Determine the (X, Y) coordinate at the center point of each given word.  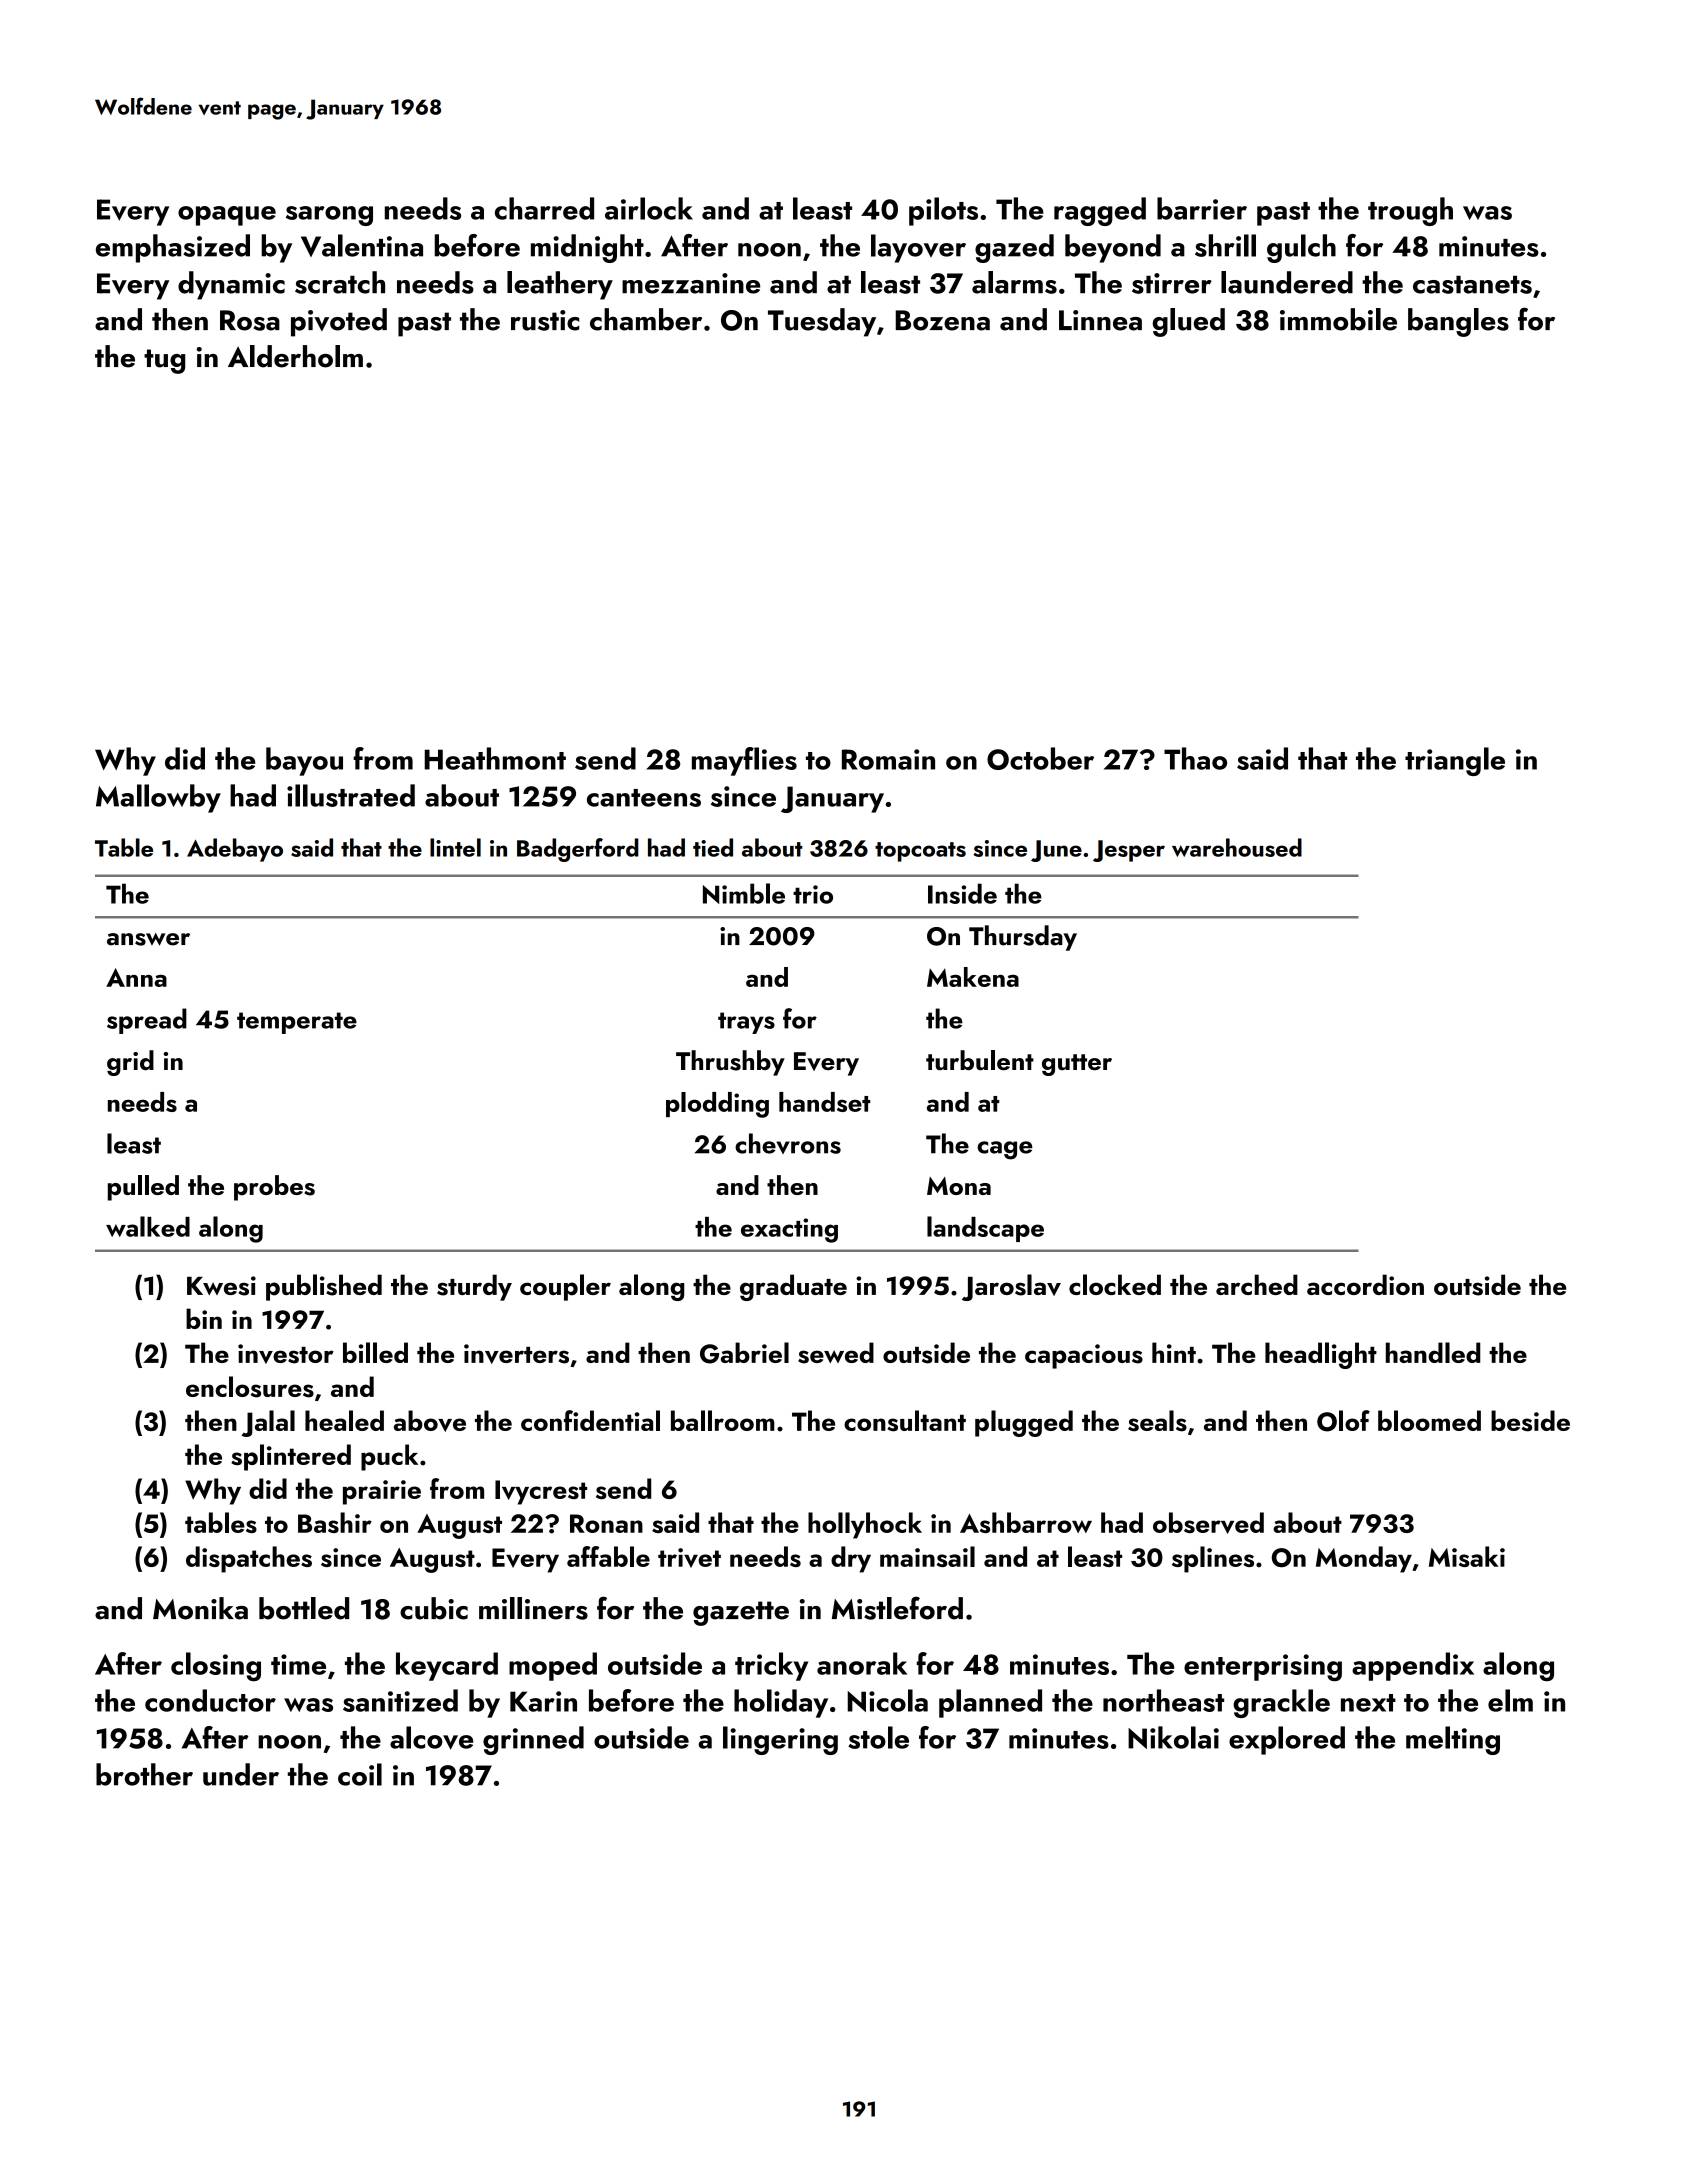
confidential (590, 1420)
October (1040, 758)
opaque (227, 216)
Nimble (744, 893)
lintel (455, 847)
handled (1433, 1352)
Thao (1195, 758)
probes (274, 1188)
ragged (1100, 211)
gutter (1077, 1065)
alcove (431, 1738)
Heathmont (495, 758)
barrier (1202, 208)
